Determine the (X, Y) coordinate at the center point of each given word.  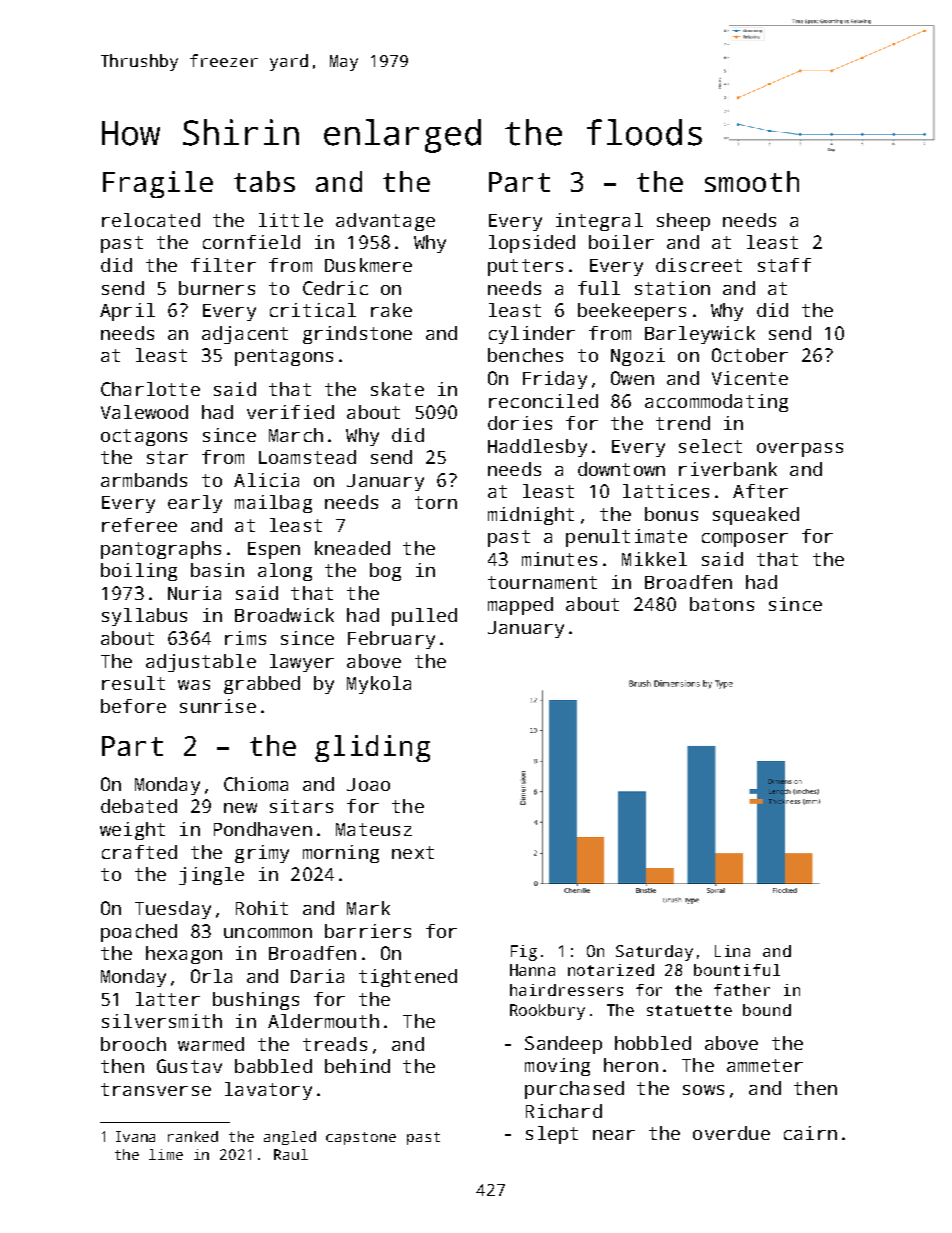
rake (391, 310)
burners (217, 288)
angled (290, 1138)
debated (139, 806)
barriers (368, 931)
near (614, 1135)
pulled (424, 617)
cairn (810, 1133)
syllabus (144, 617)
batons (722, 604)
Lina (732, 951)
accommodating (716, 403)
